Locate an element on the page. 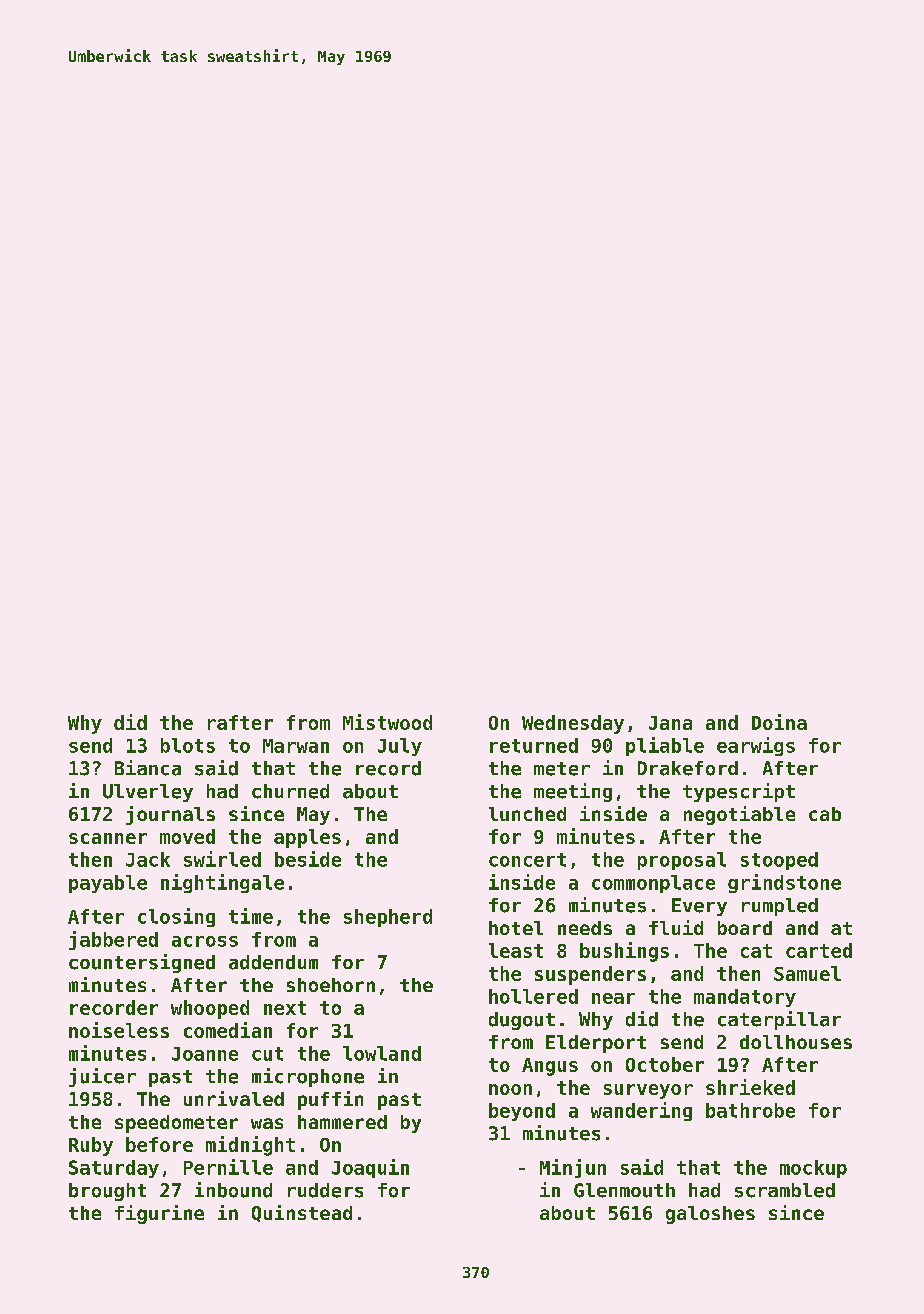 This image has width=924, height=1314. blots is located at coordinates (188, 745).
